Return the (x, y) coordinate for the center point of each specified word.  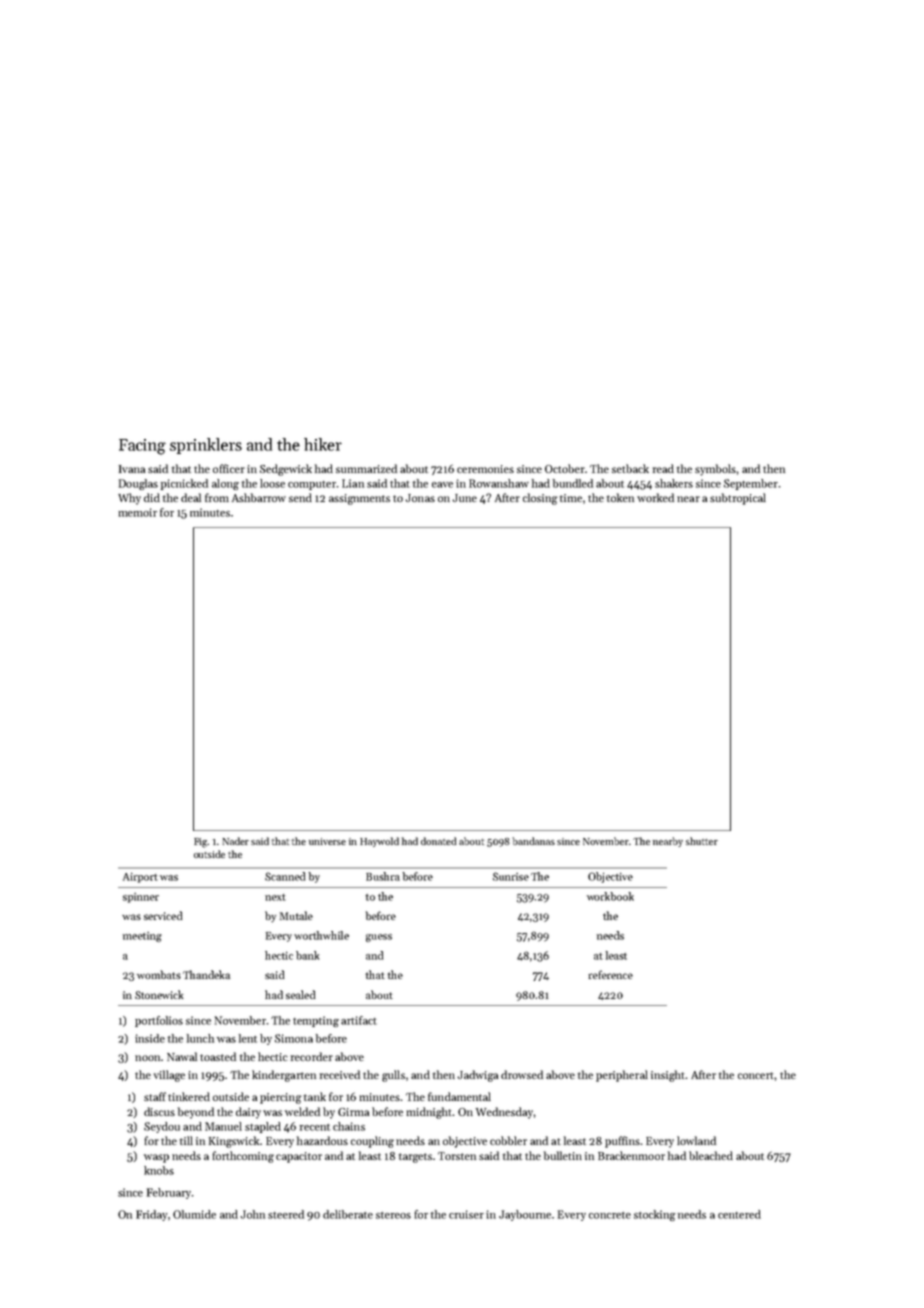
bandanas (534, 841)
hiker (323, 444)
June (464, 498)
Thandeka (206, 974)
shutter (702, 841)
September (751, 484)
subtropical (738, 499)
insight (668, 1076)
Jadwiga (478, 1076)
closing (540, 499)
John (252, 1214)
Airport (140, 878)
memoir (137, 512)
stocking (655, 1215)
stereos (393, 1215)
